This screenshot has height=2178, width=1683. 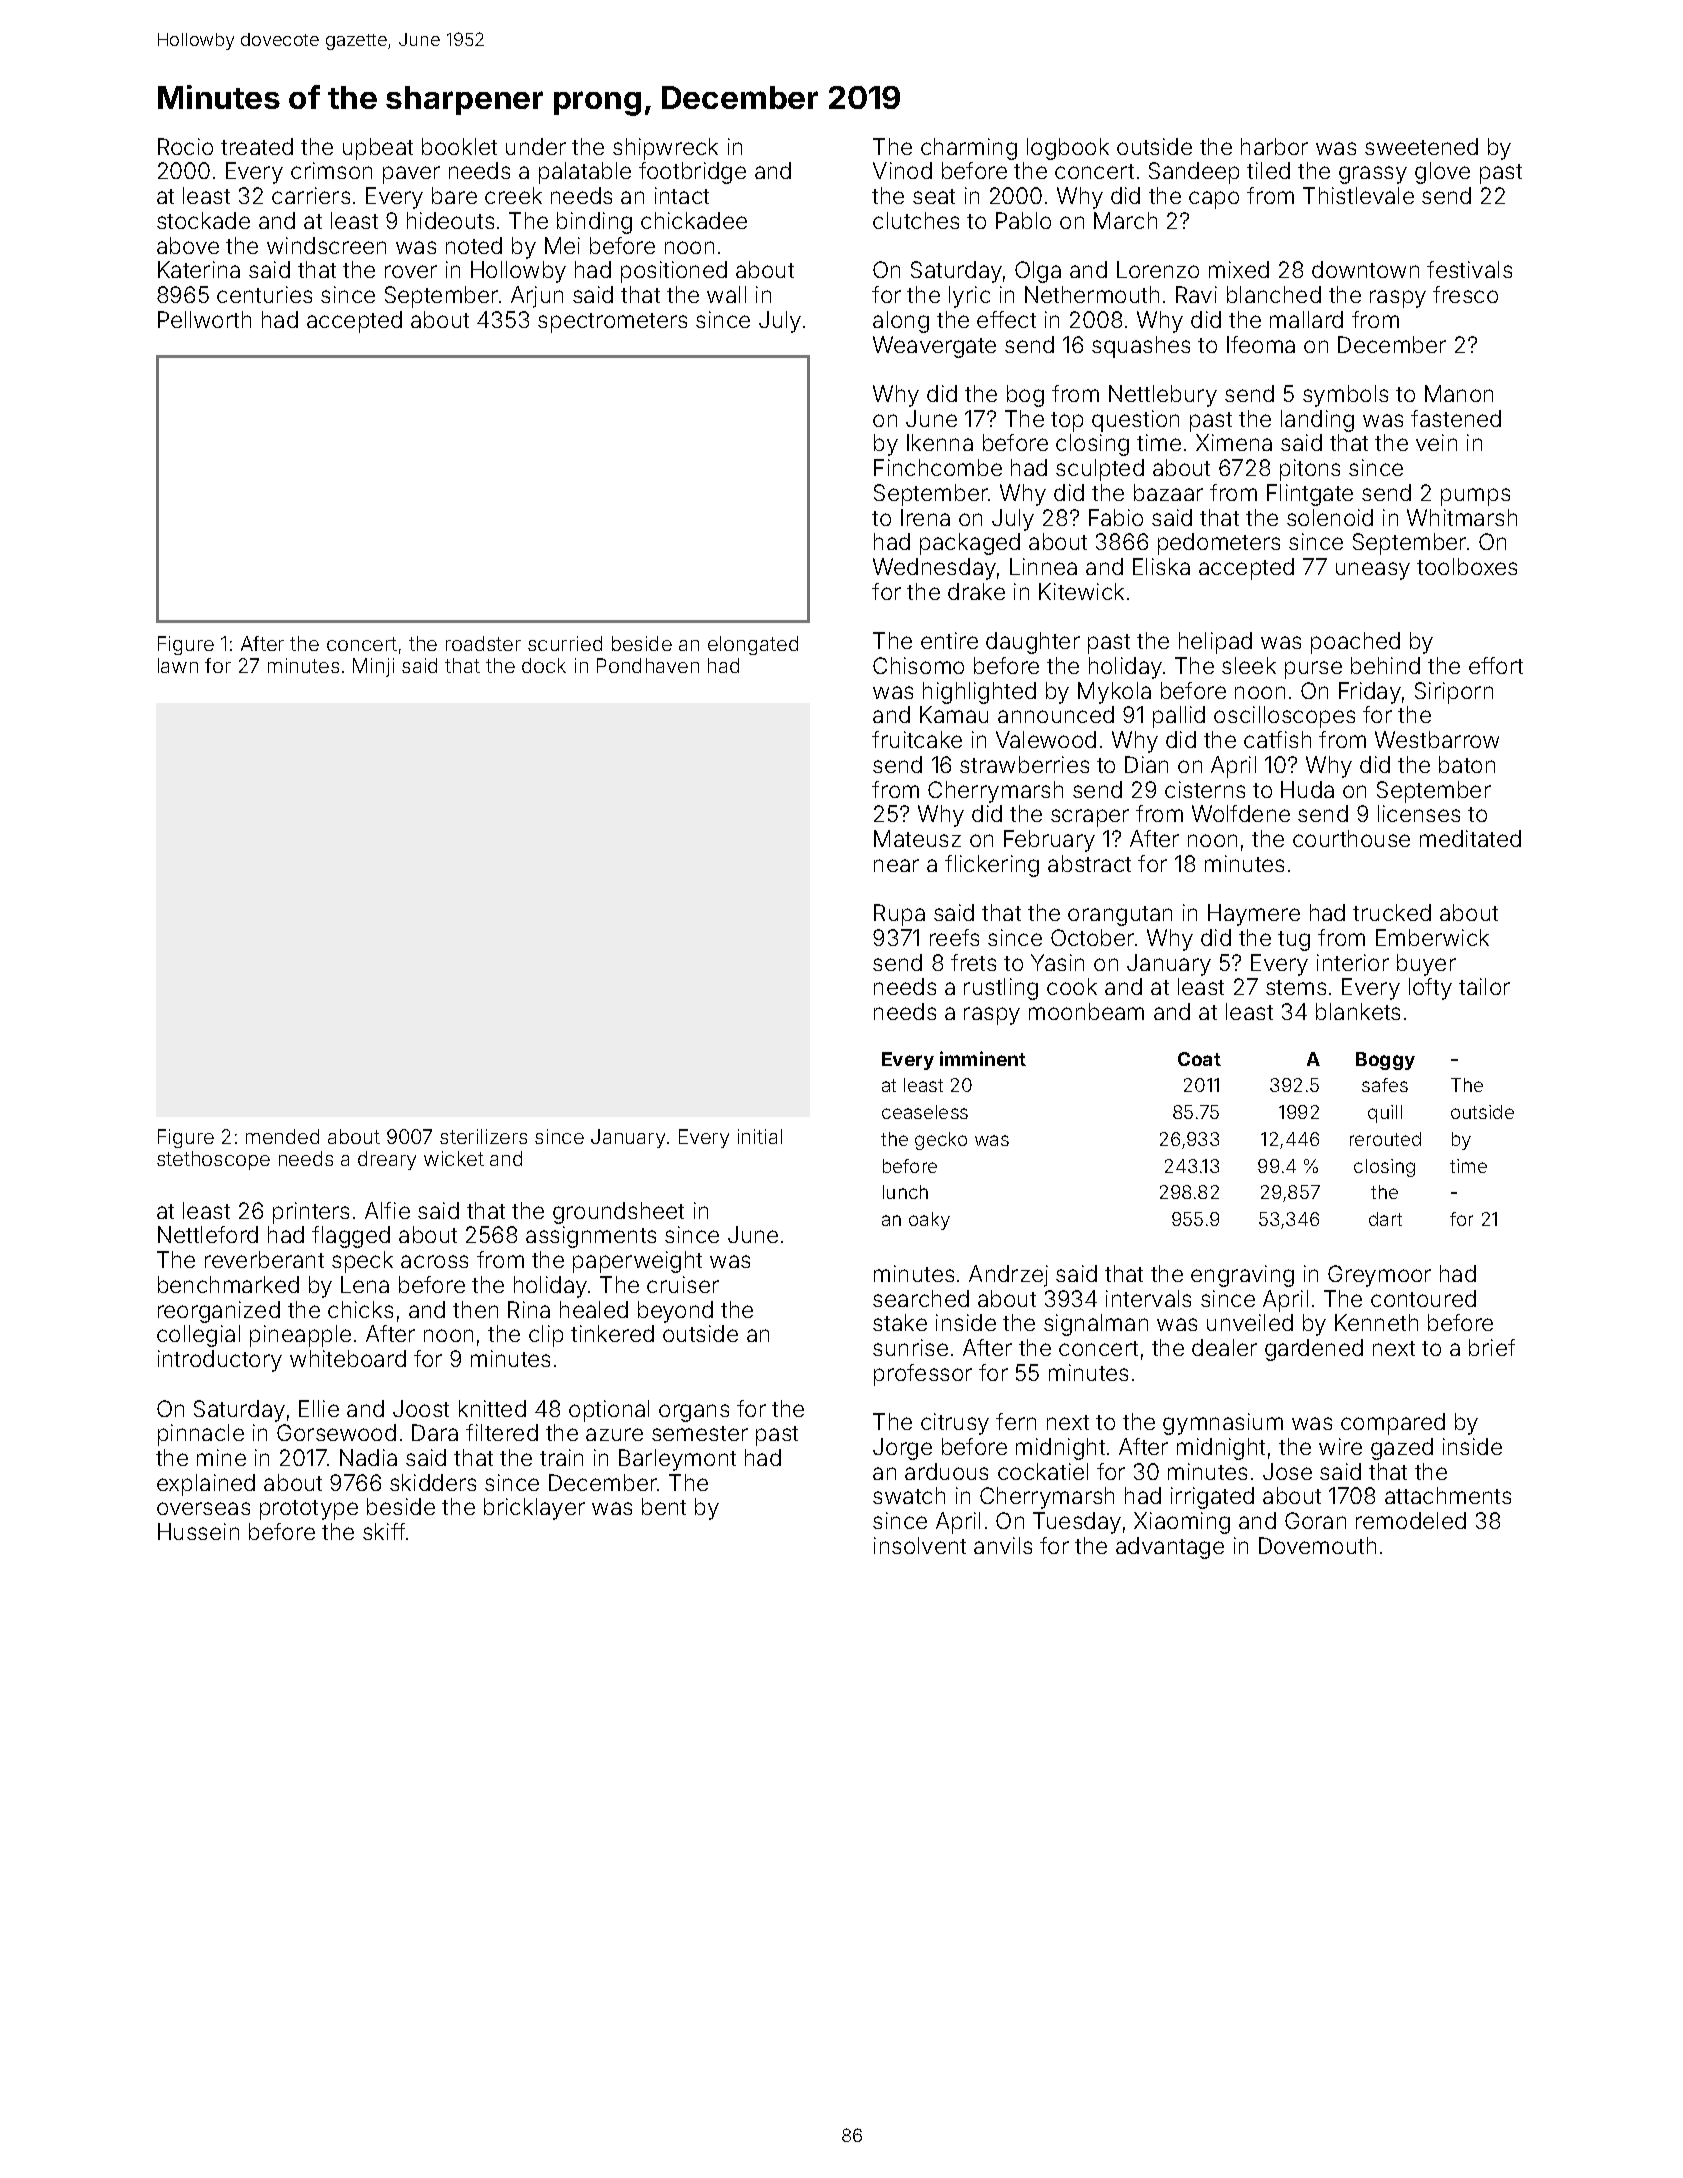 What do you see at coordinates (1423, 1298) in the screenshot?
I see `contoured` at bounding box center [1423, 1298].
